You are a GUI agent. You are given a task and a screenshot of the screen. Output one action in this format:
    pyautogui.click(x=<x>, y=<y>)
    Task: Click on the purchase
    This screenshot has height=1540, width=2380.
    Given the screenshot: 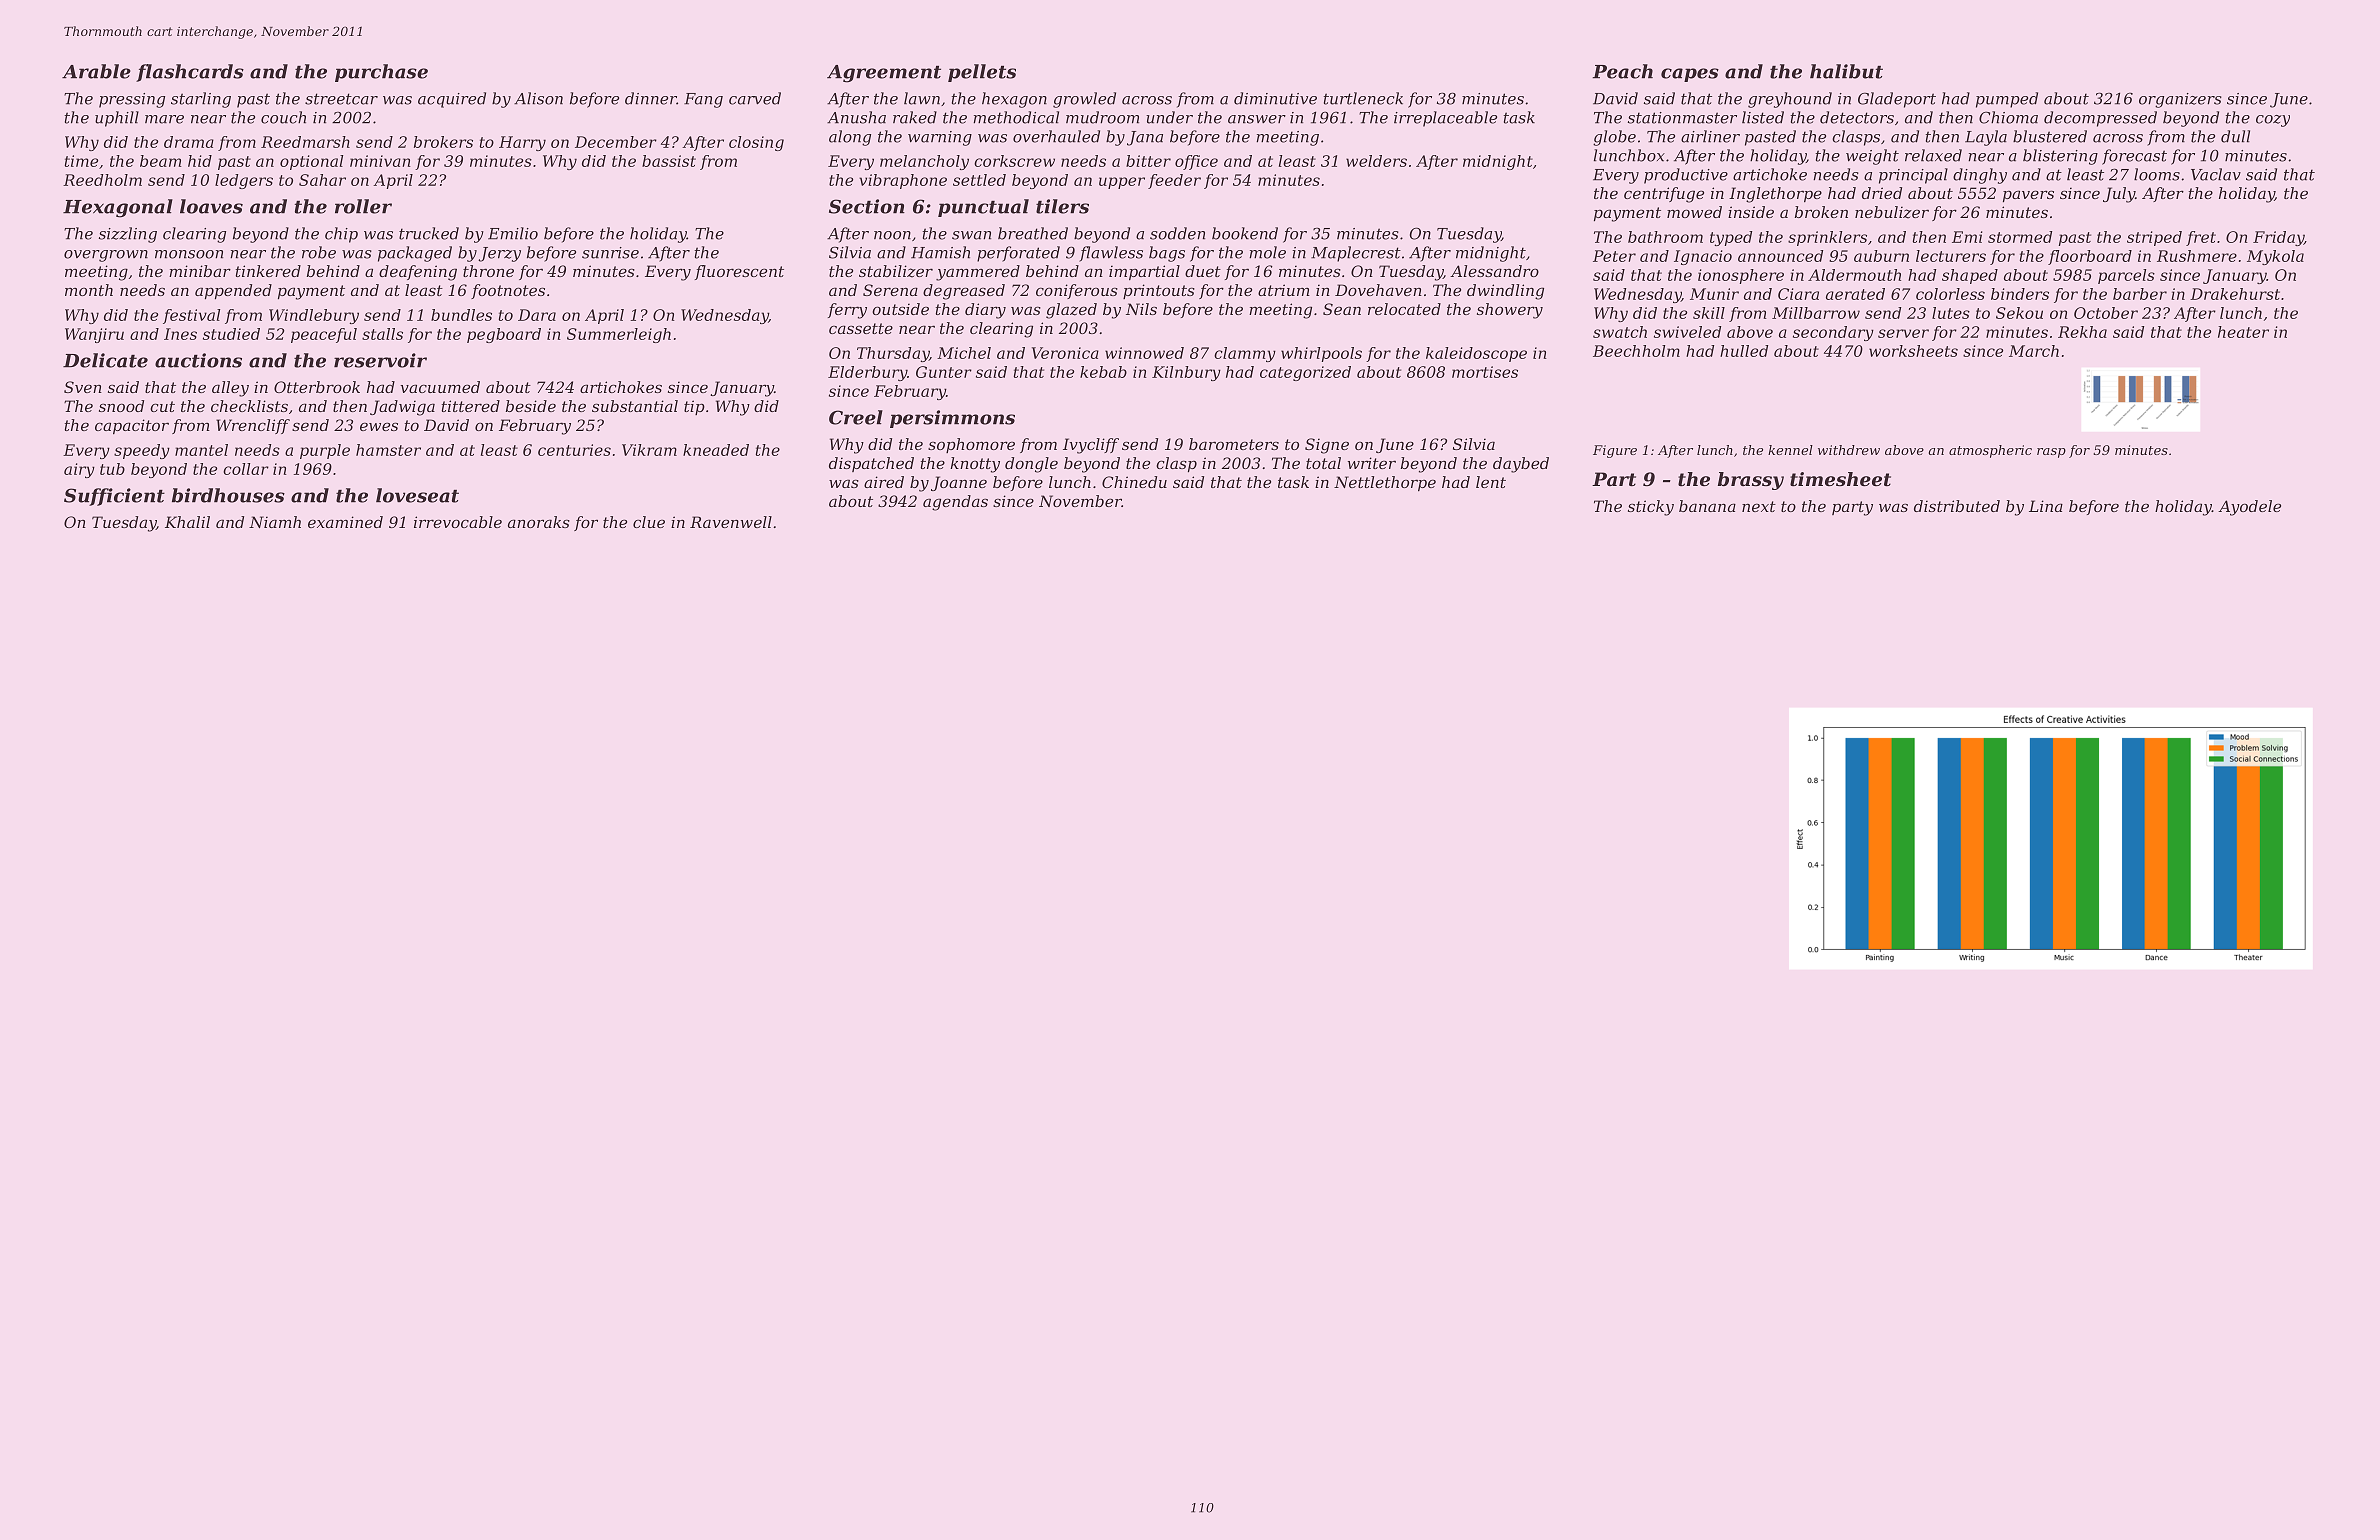 What is the action you would take?
    pyautogui.click(x=381, y=73)
